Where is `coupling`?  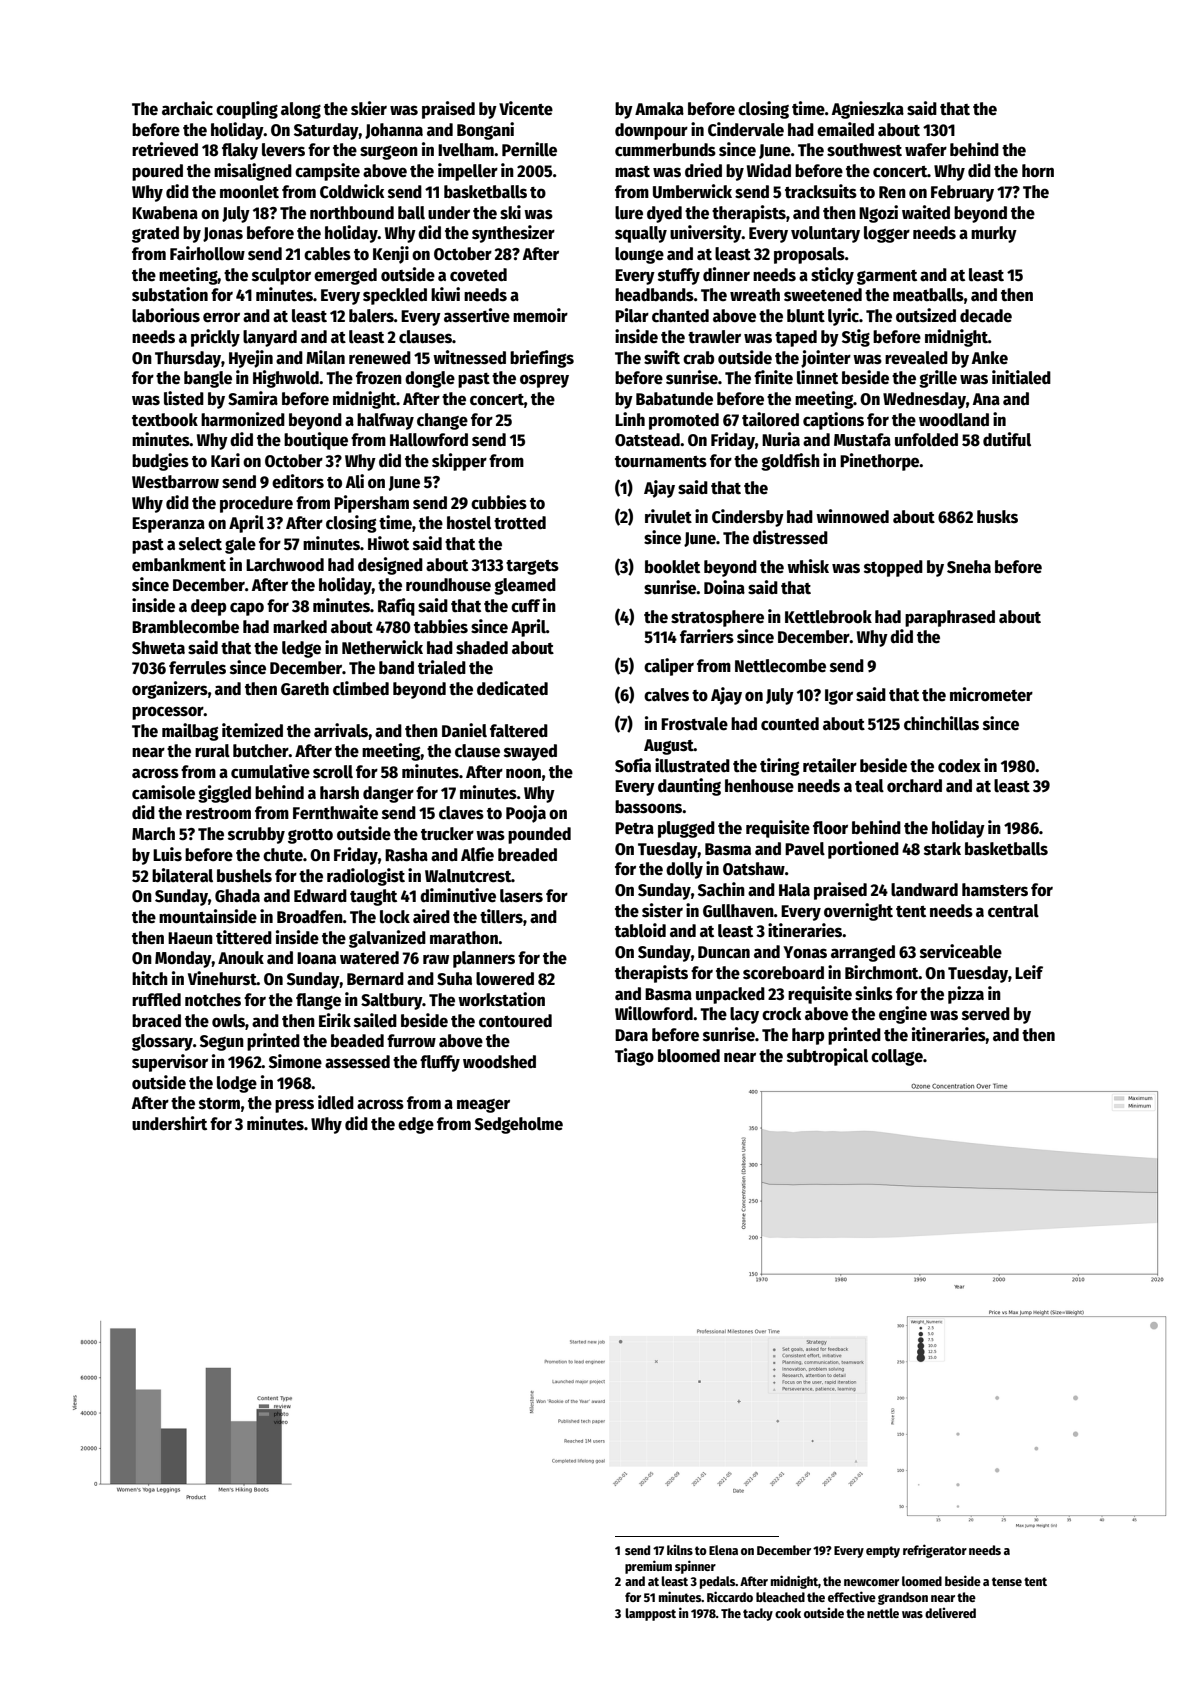
coupling is located at coordinates (247, 110).
